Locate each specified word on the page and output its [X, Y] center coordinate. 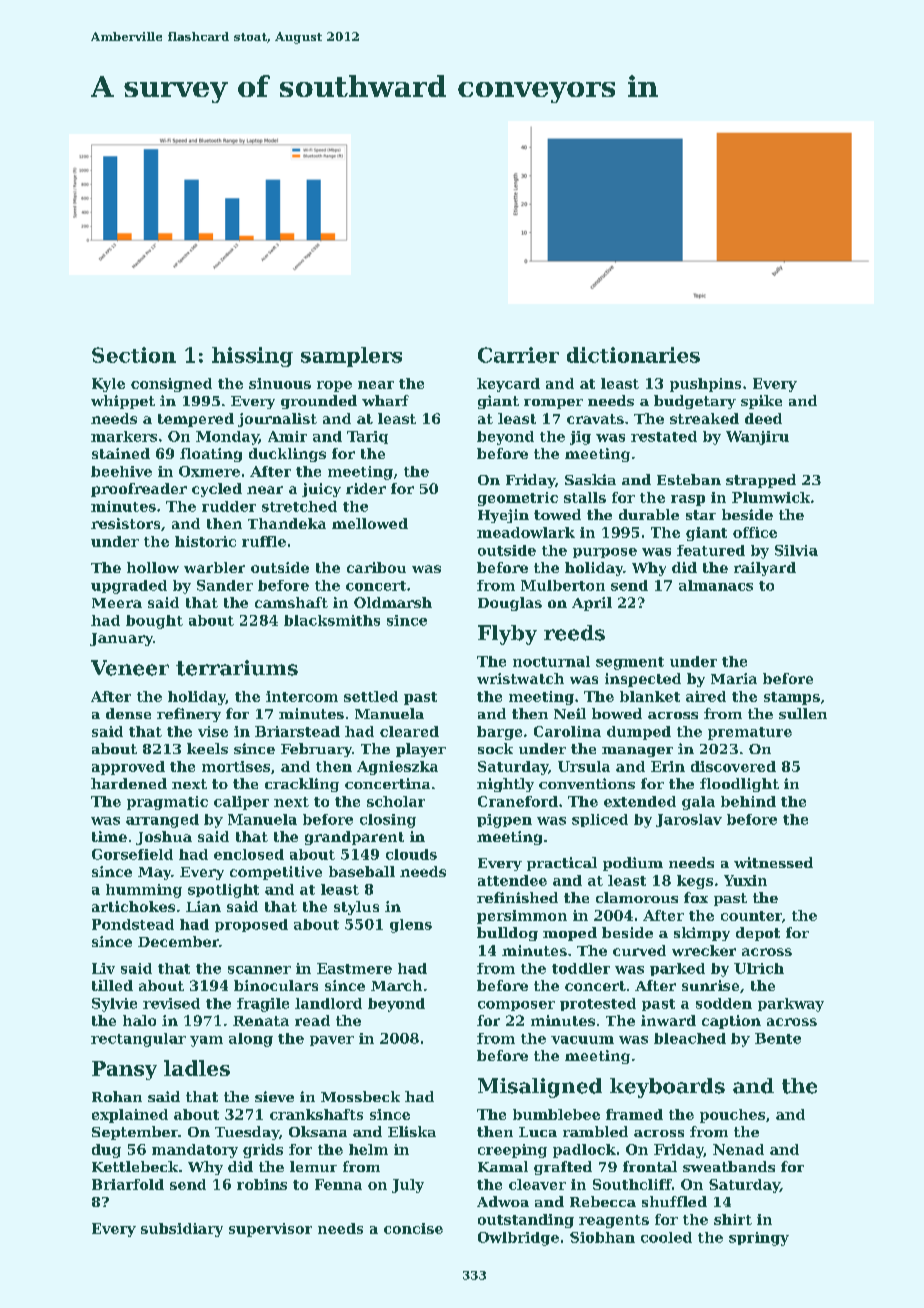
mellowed [370, 523]
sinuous [280, 383]
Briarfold [128, 1184]
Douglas [510, 604]
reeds [574, 633]
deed [763, 418]
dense [128, 713]
